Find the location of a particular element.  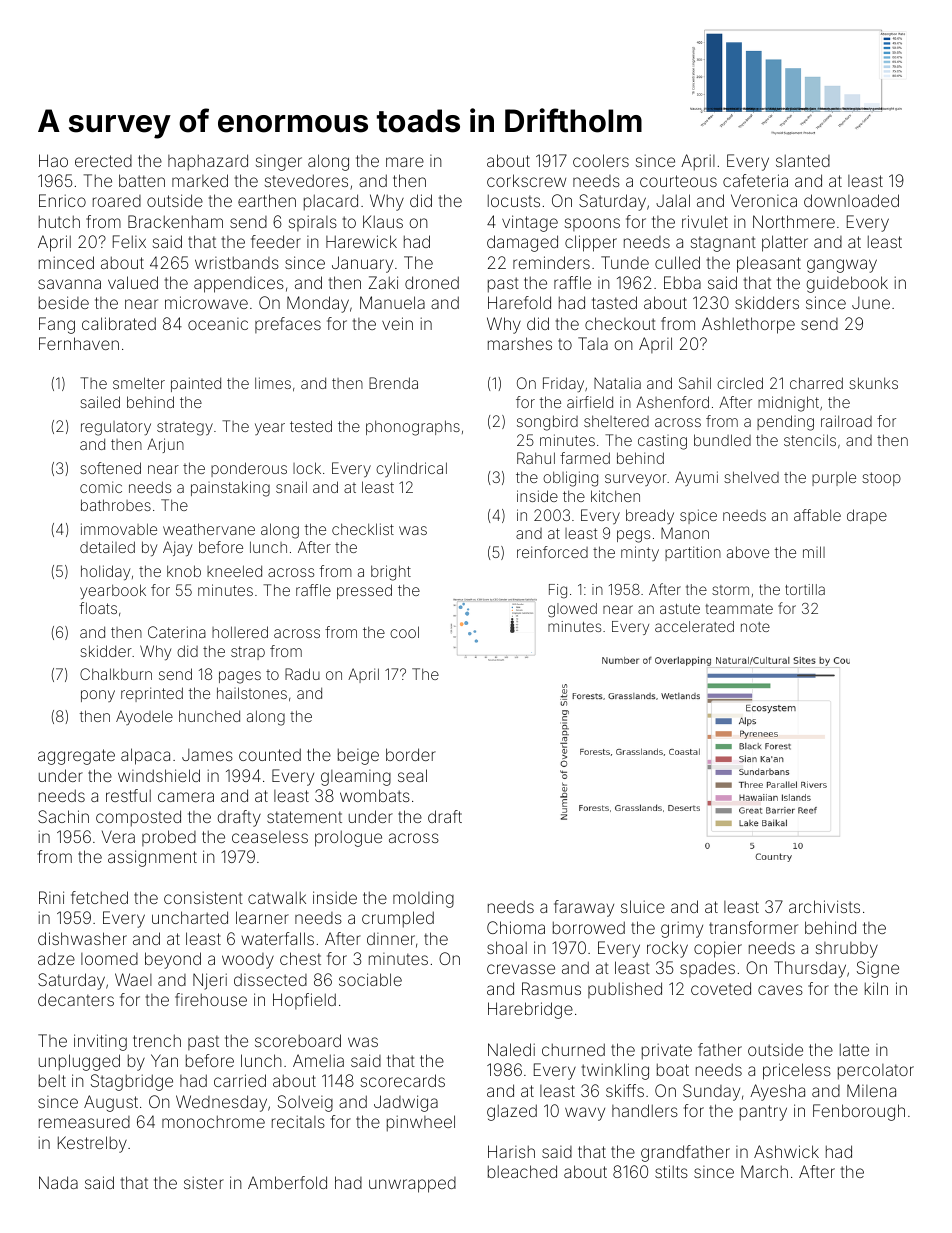

vein is located at coordinates (397, 323).
